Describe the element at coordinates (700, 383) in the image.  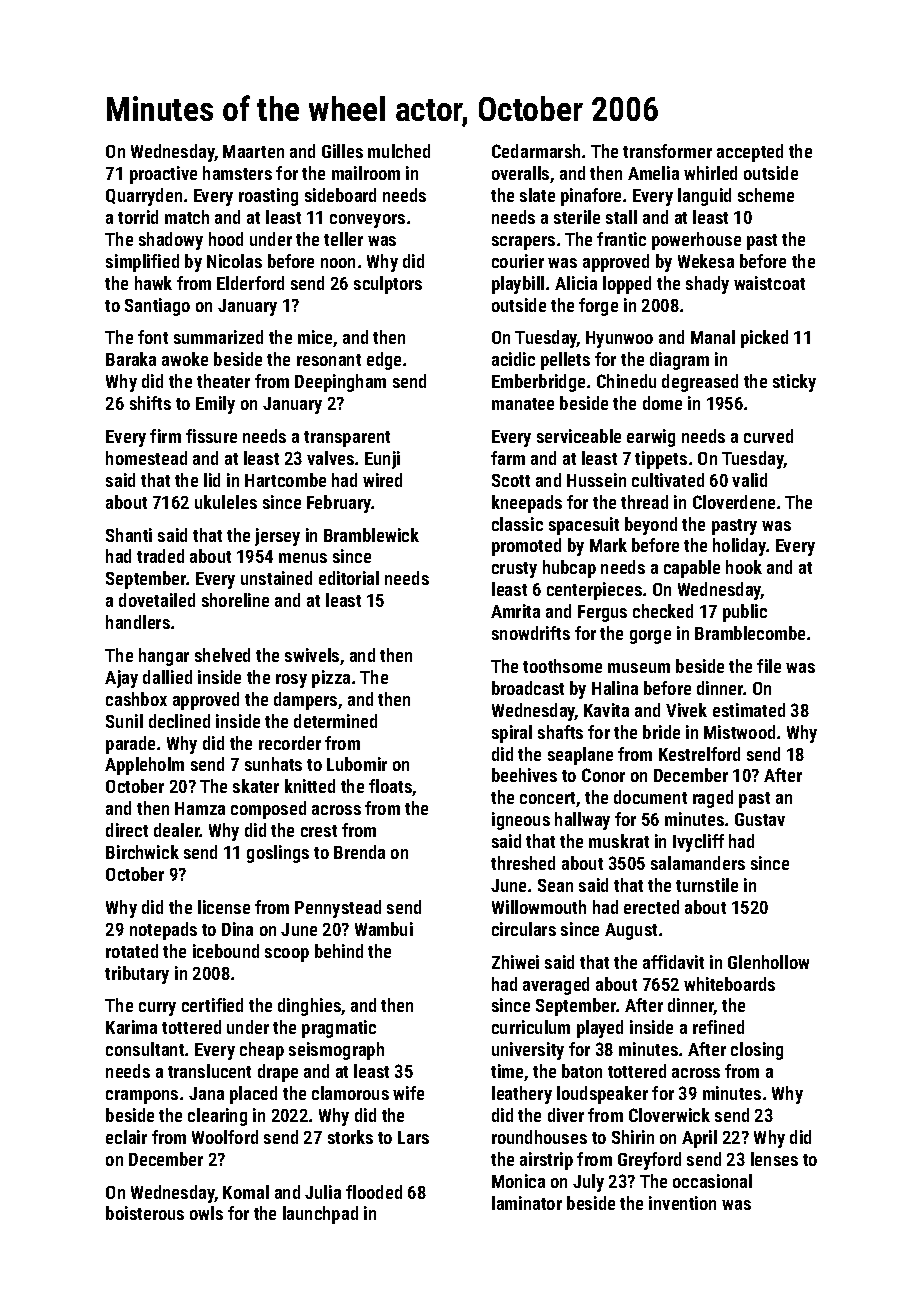
I see `degreased` at that location.
